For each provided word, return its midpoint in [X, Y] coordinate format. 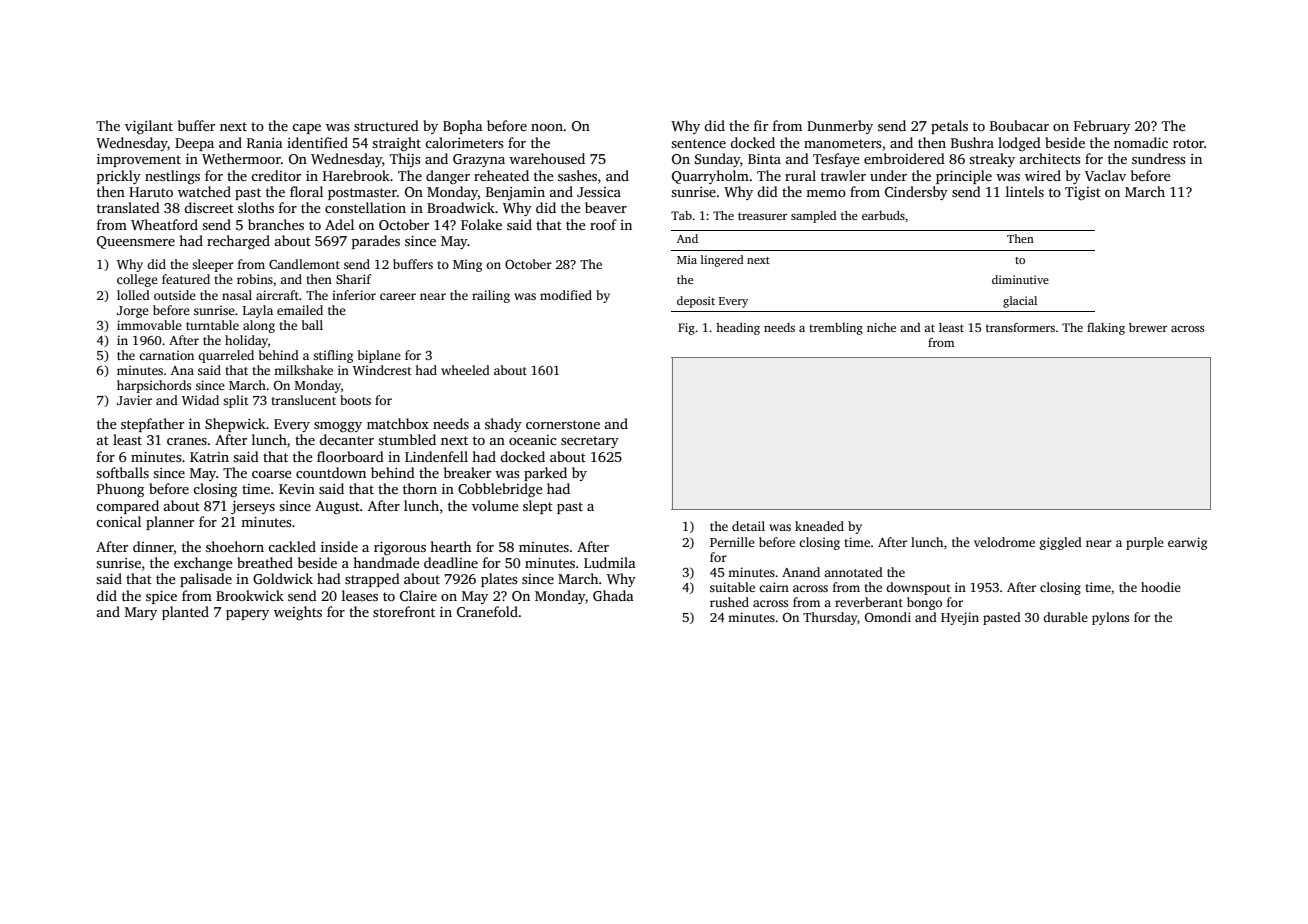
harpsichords [154, 386]
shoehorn [235, 546]
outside [175, 295]
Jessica [599, 192]
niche [881, 327]
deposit [696, 302]
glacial [1020, 302]
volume [495, 505]
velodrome [1004, 542]
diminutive [1020, 279]
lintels [1025, 191]
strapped [372, 580]
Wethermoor [241, 158]
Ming [467, 265]
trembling [836, 329]
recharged [238, 242]
